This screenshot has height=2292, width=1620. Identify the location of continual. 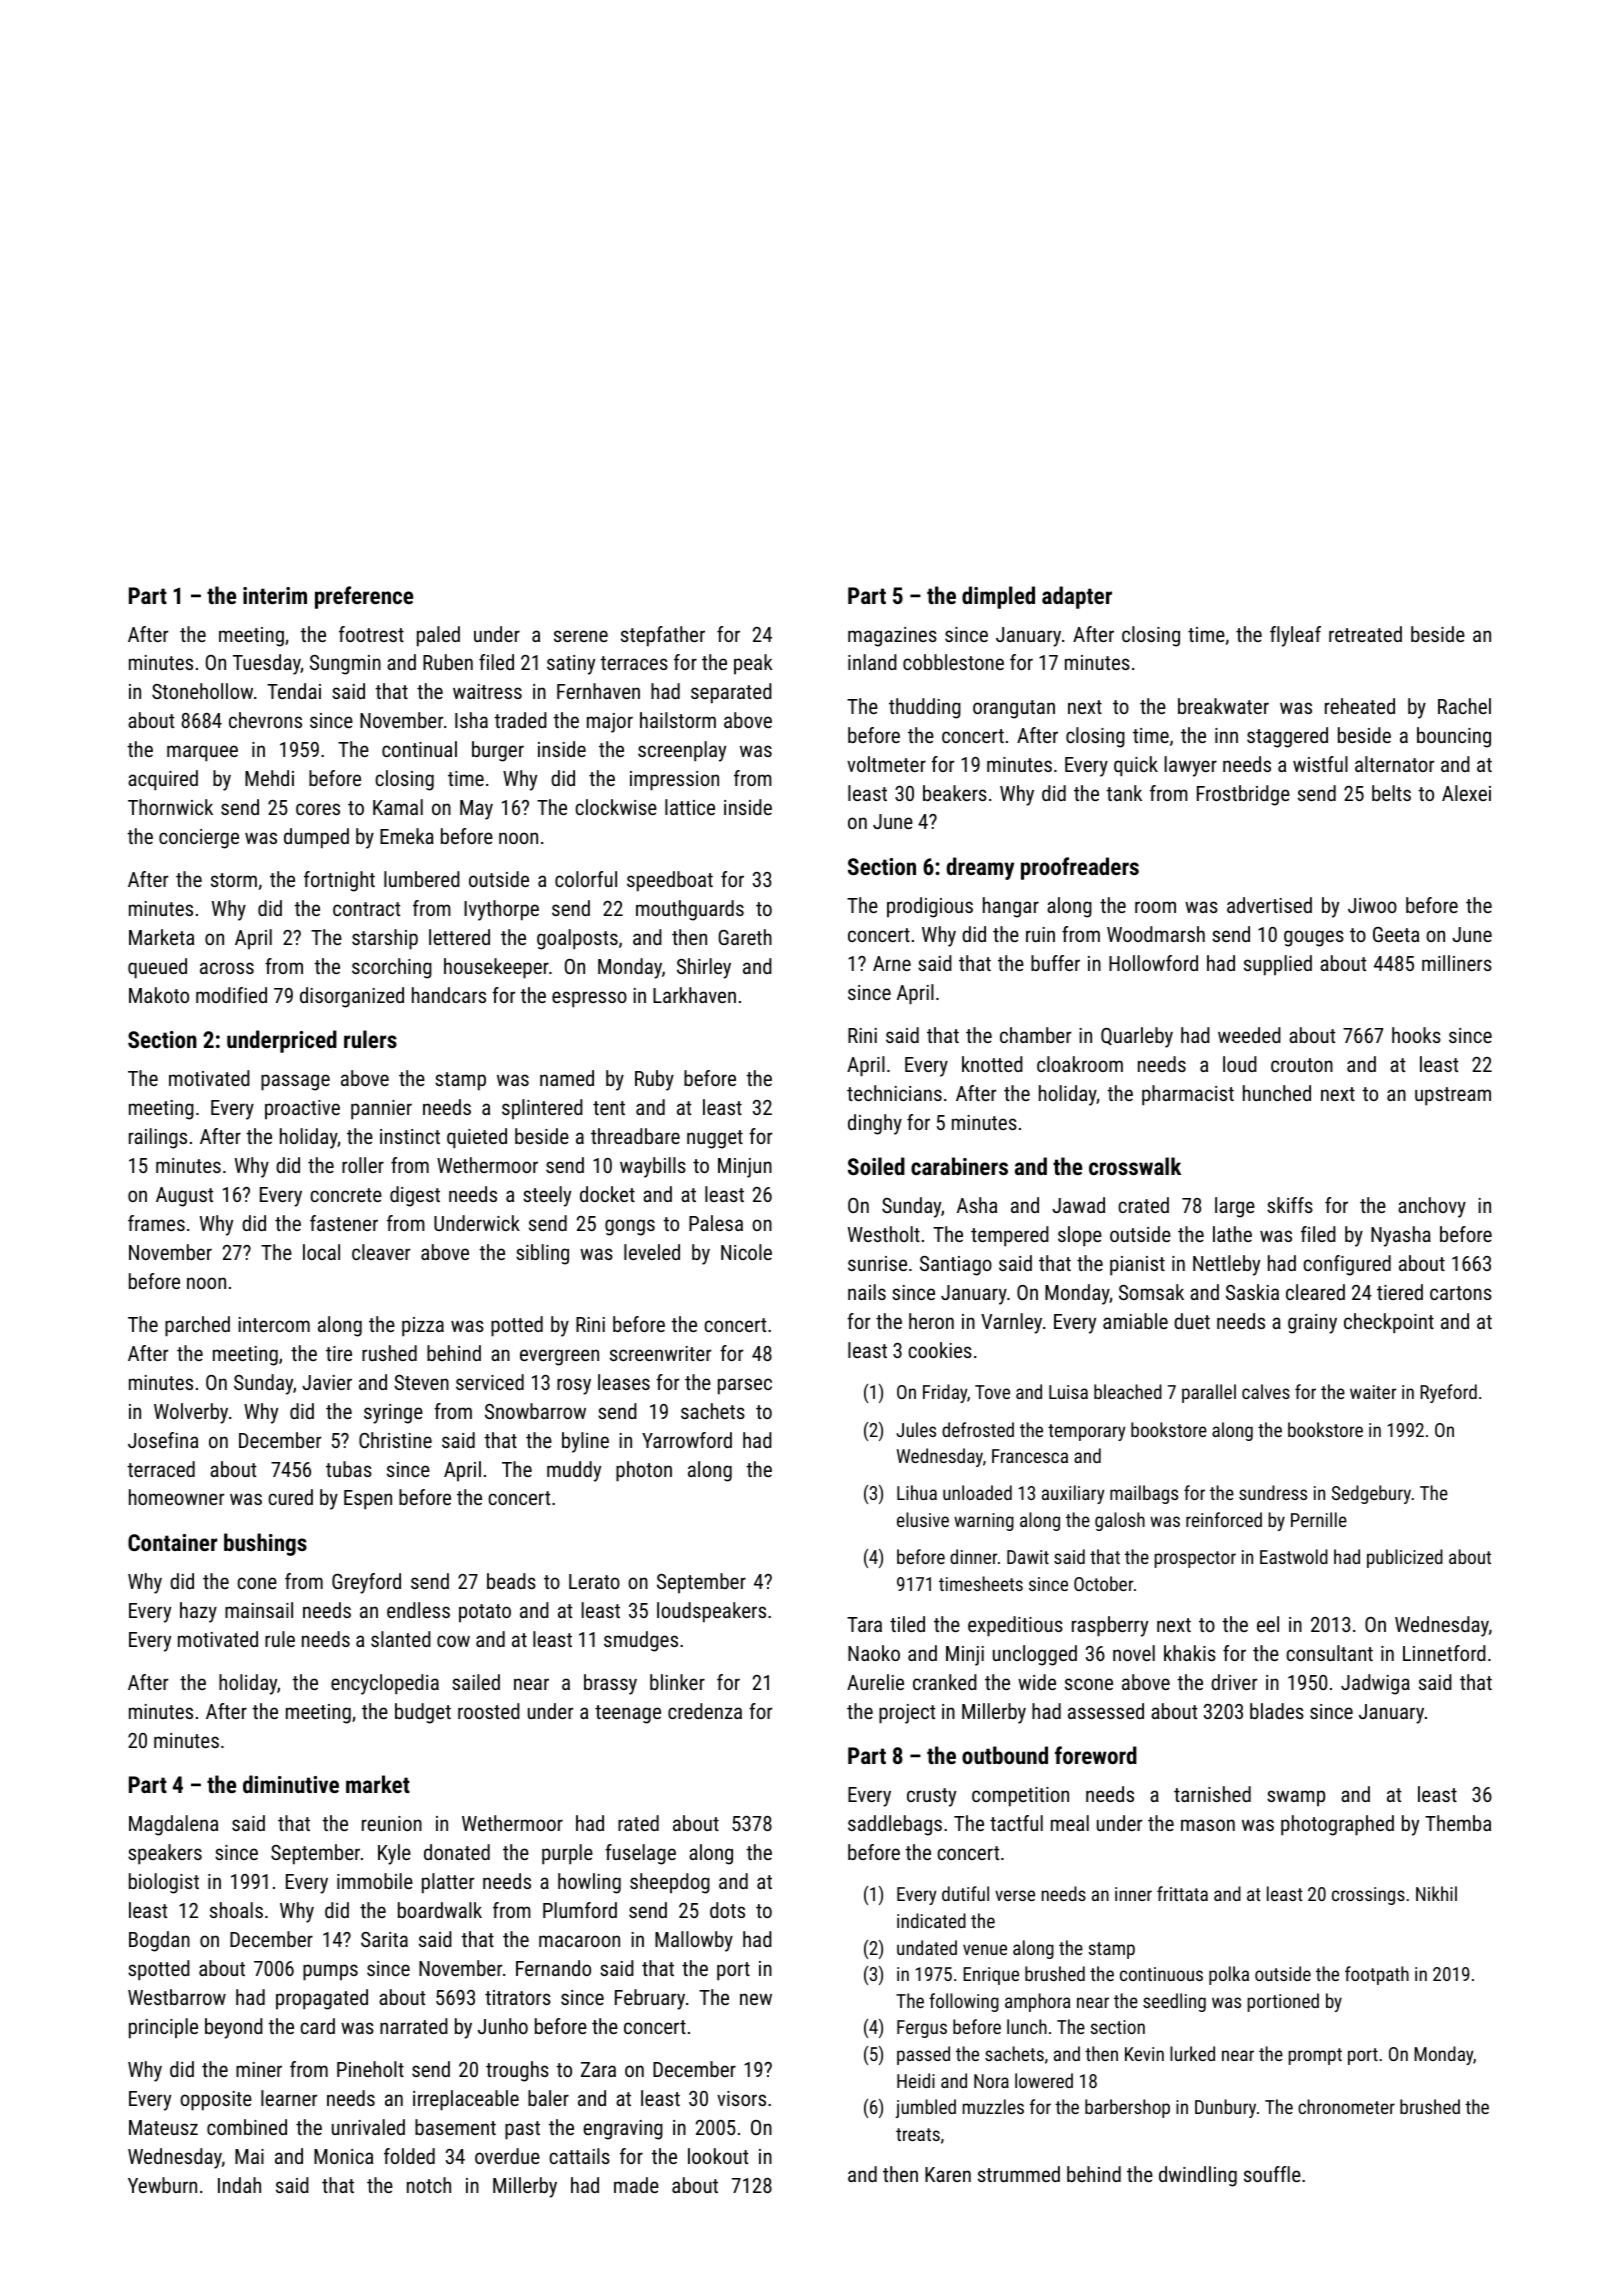
(419, 749).
